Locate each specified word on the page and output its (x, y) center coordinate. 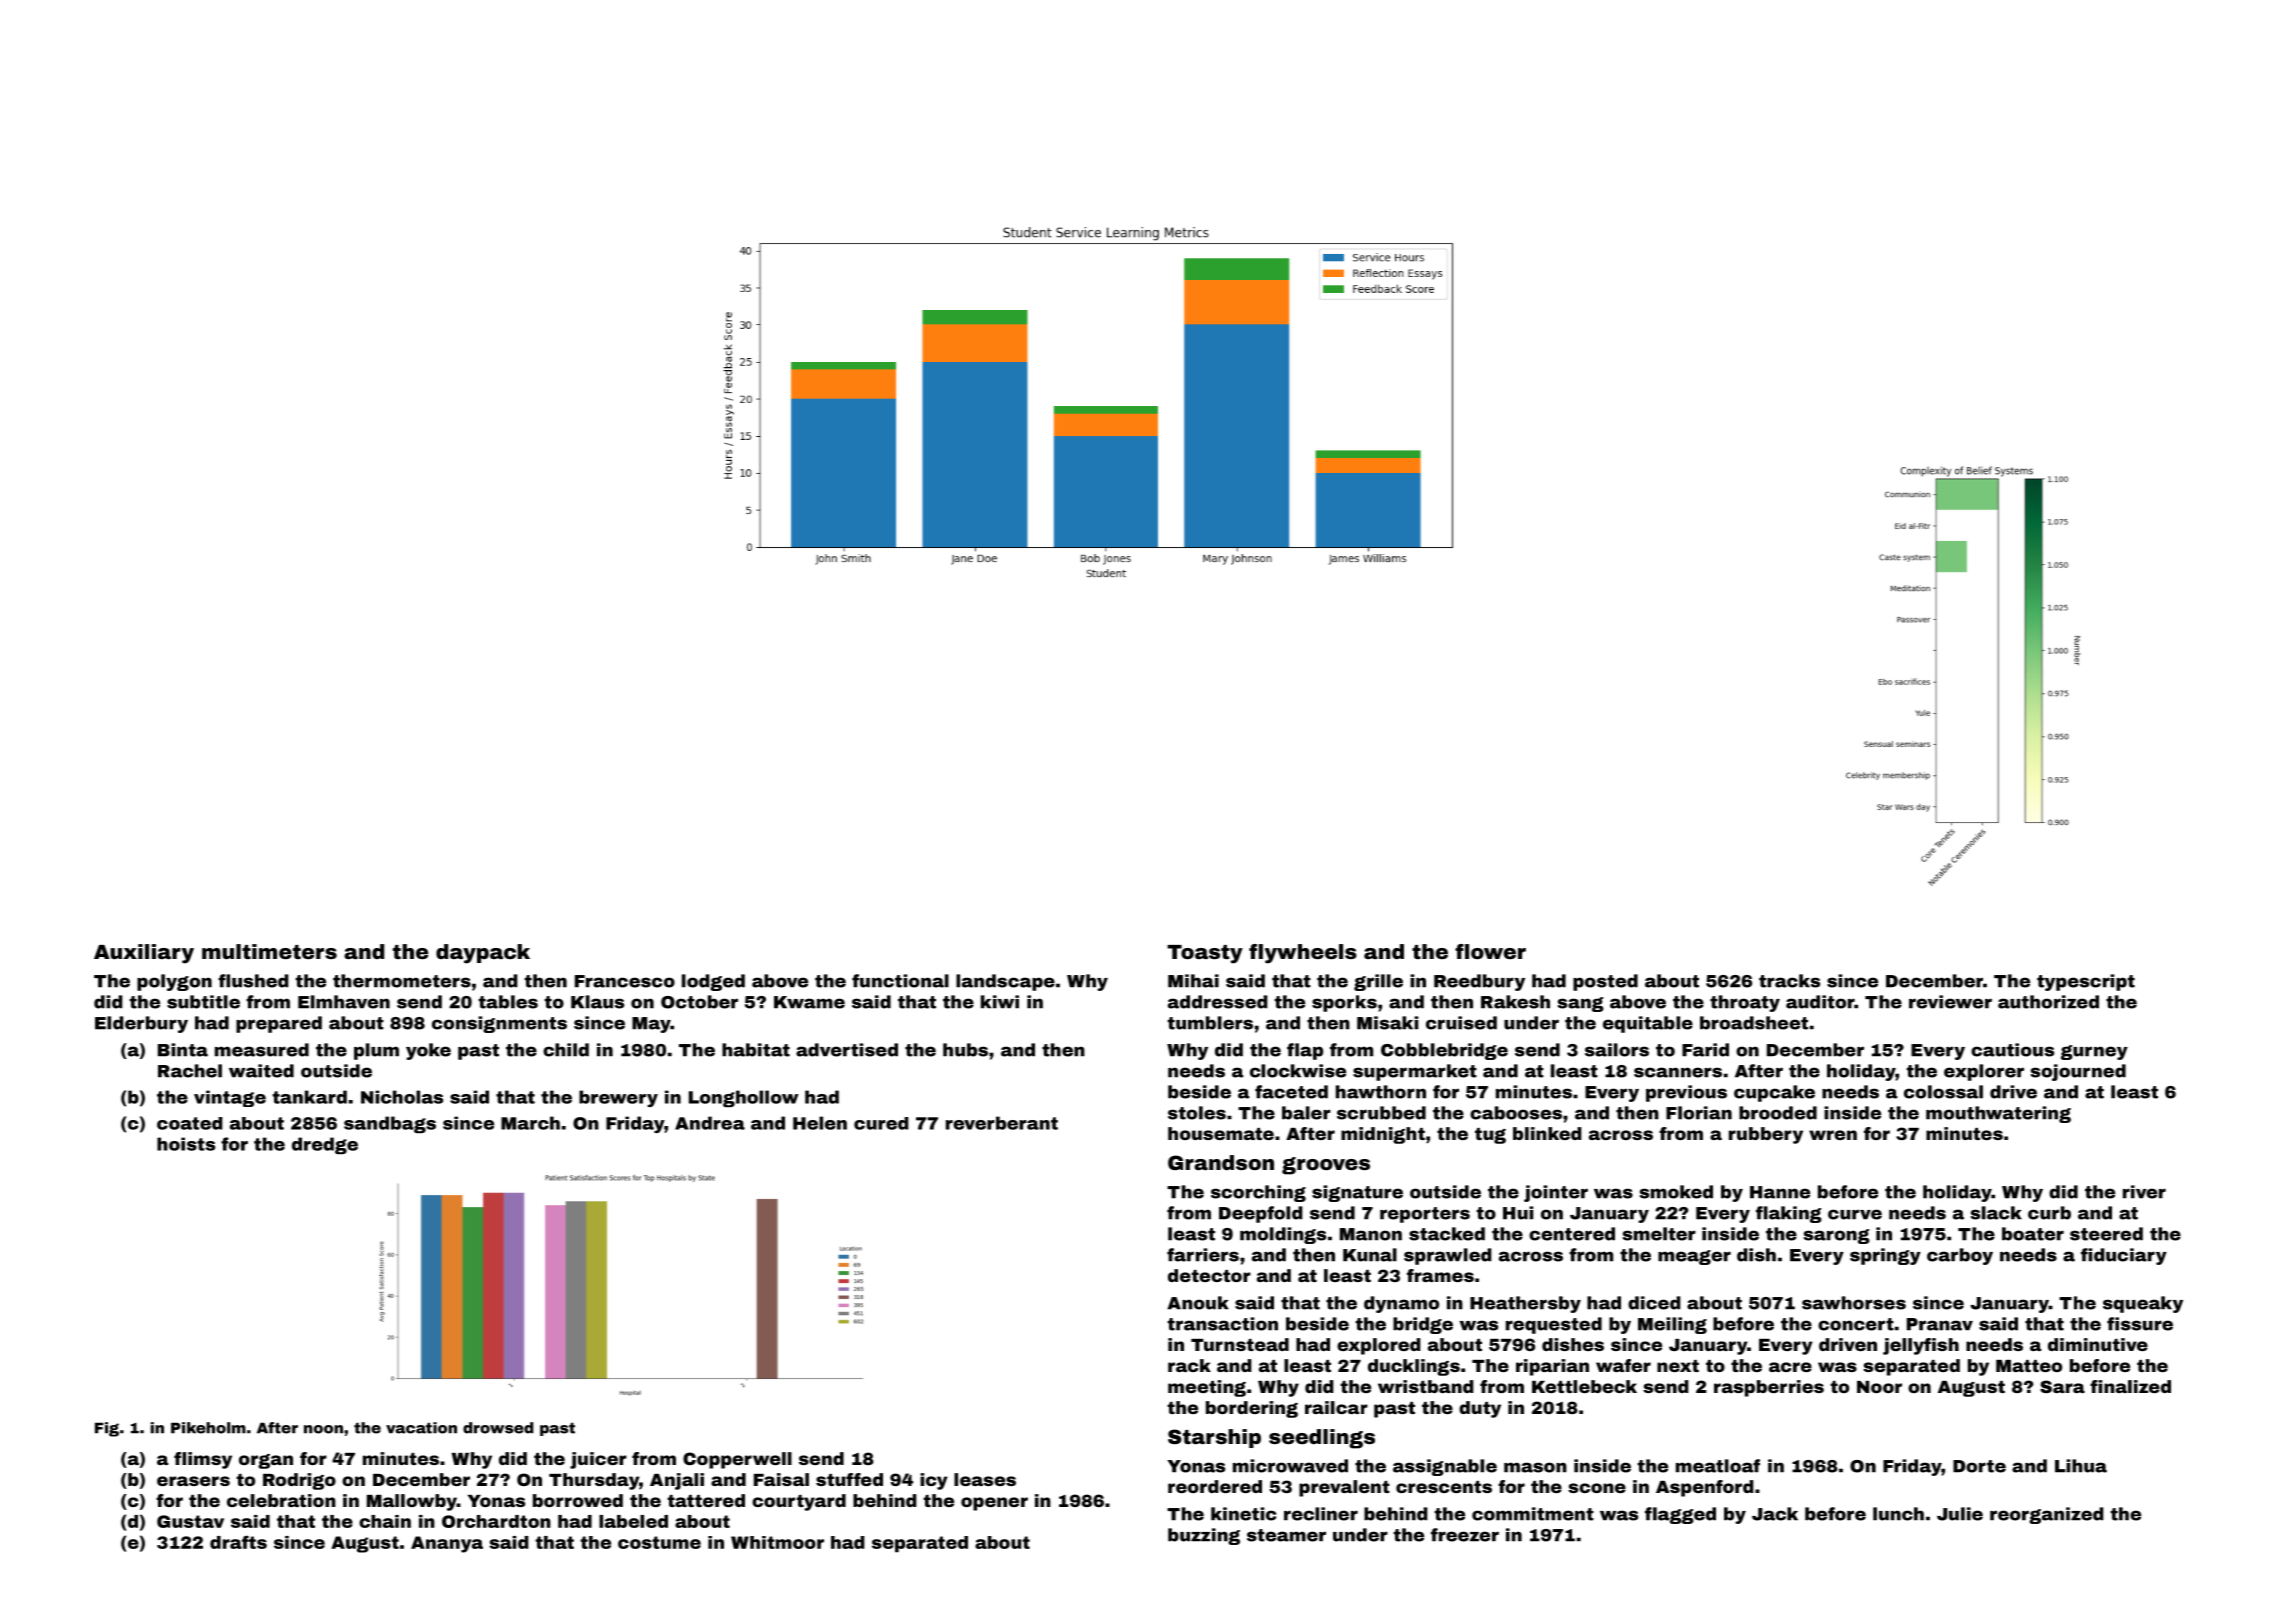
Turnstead (1240, 1344)
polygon (174, 982)
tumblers (1210, 1023)
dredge (325, 1145)
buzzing (1204, 1536)
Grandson (1221, 1162)
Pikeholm (208, 1428)
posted (1605, 982)
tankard (309, 1097)
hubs (965, 1050)
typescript (2086, 982)
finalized (2130, 1386)
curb (2049, 1213)
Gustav (190, 1521)
